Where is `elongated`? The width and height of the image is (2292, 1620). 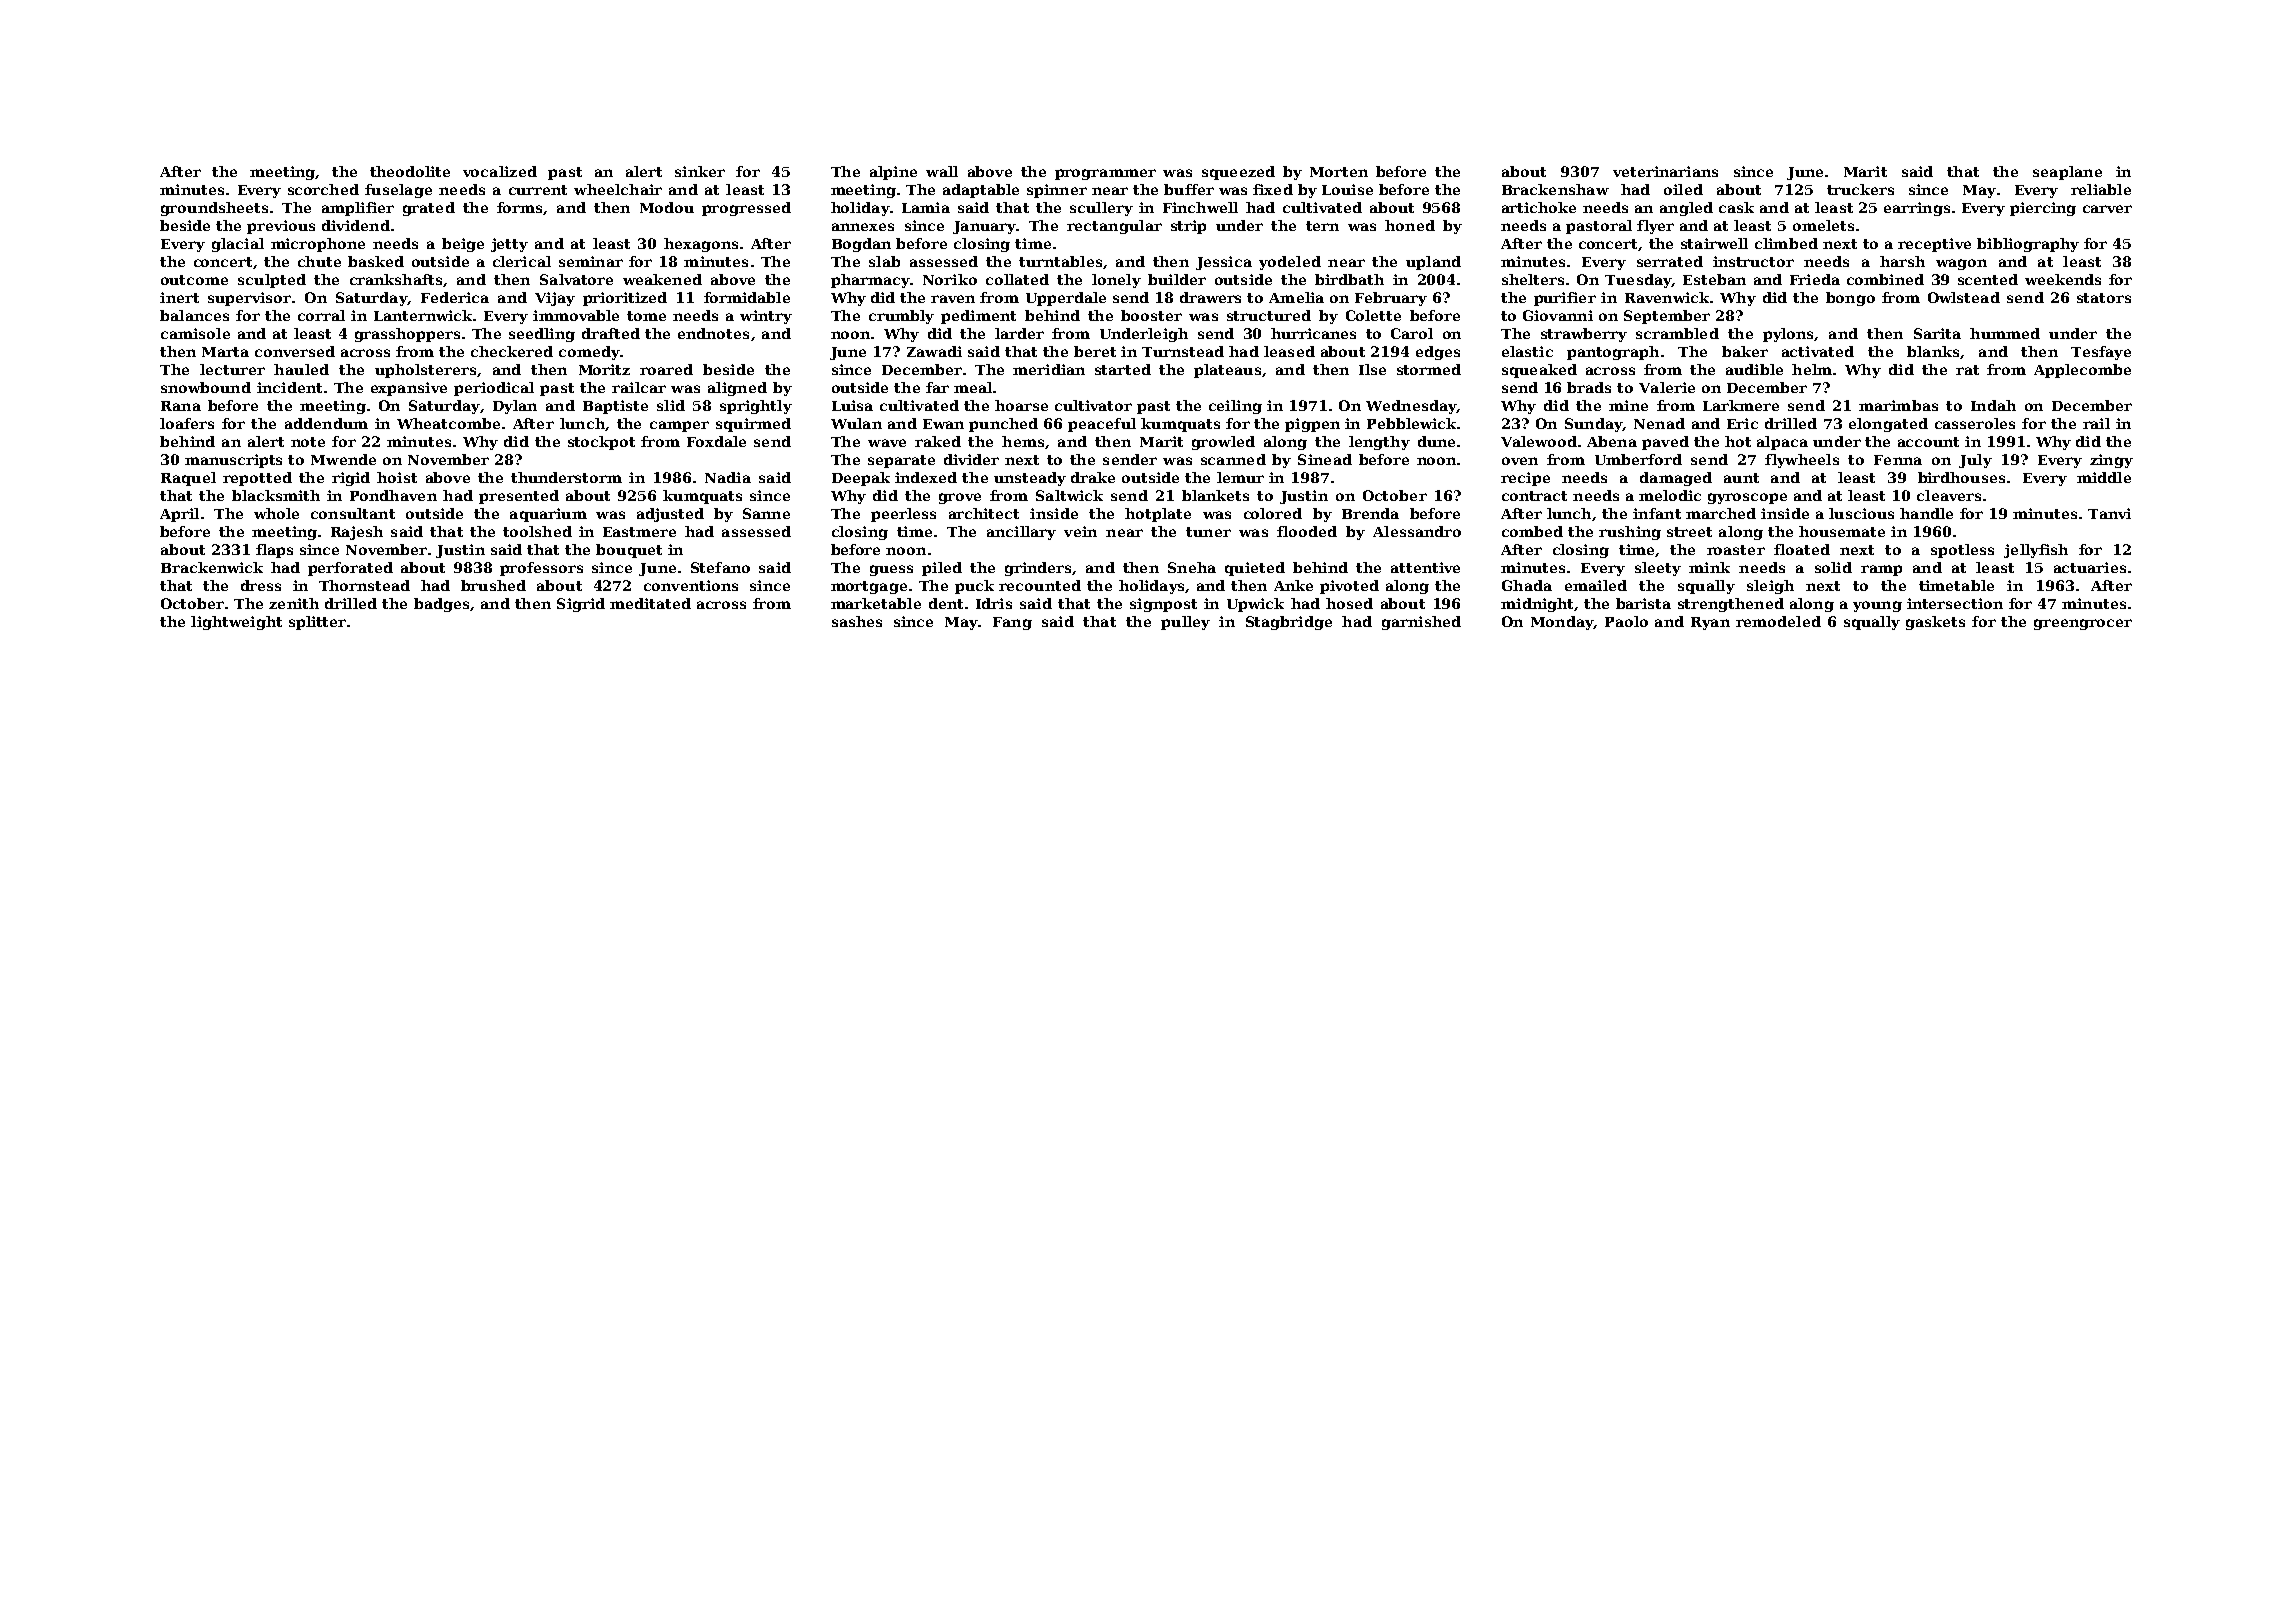 elongated is located at coordinates (1888, 425).
